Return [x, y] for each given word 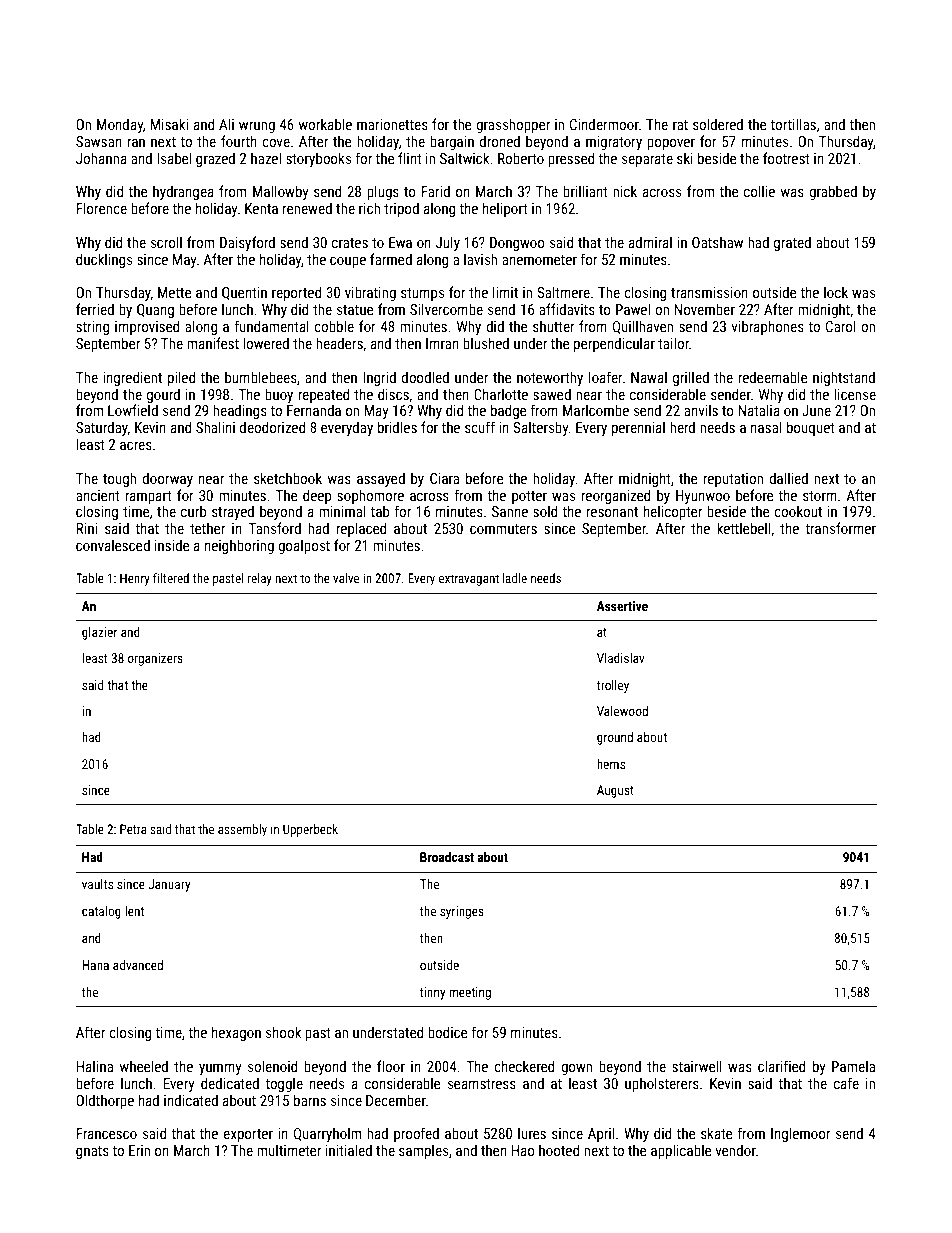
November [704, 309]
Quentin [244, 293]
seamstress [482, 1084]
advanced [138, 965]
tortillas [793, 124]
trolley [613, 686]
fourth [239, 141]
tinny [433, 993]
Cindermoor [604, 124]
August [615, 791]
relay [260, 579]
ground [615, 738]
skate [717, 1133]
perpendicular [614, 344]
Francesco [106, 1133]
